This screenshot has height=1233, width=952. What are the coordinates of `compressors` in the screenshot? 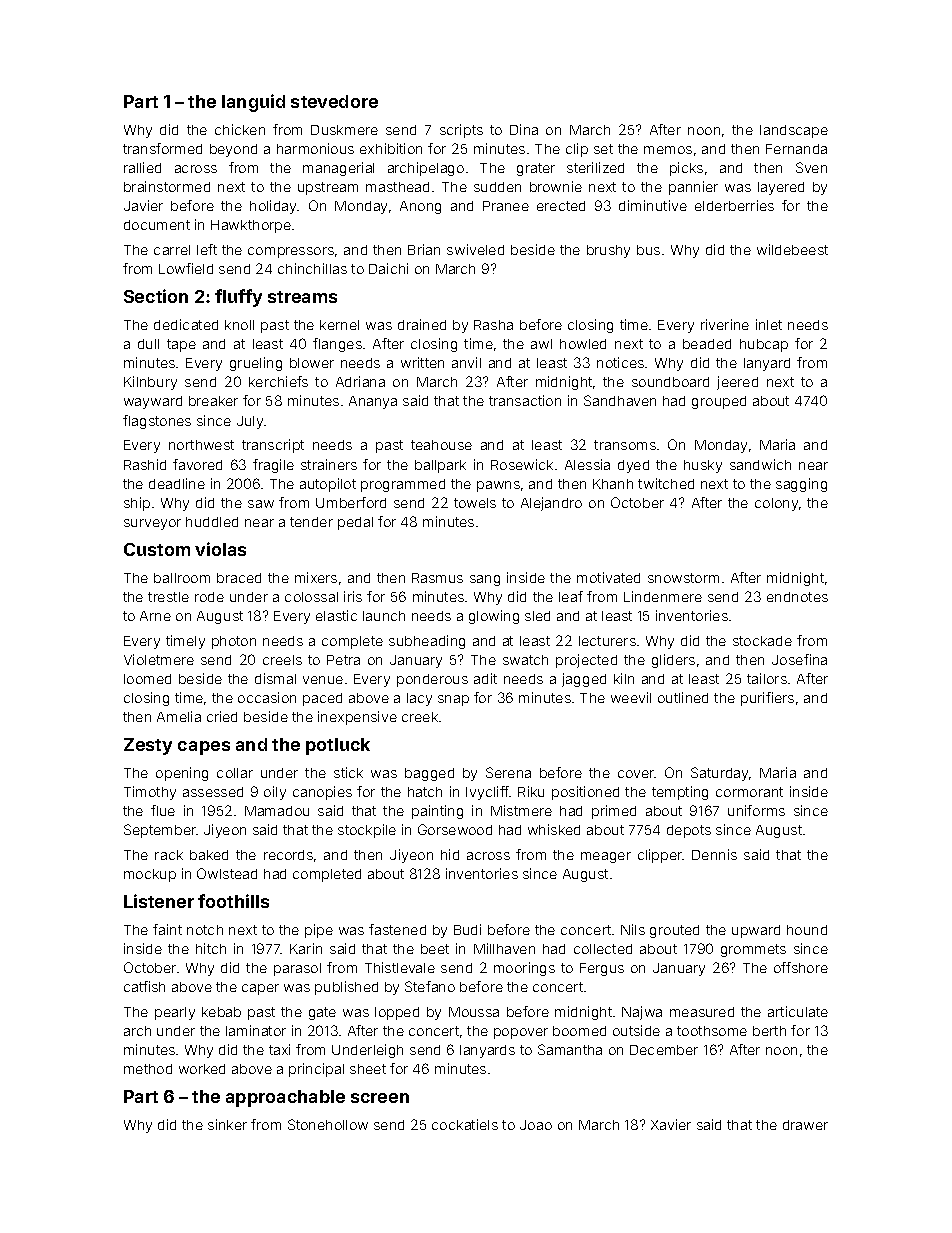 It's located at (291, 252).
